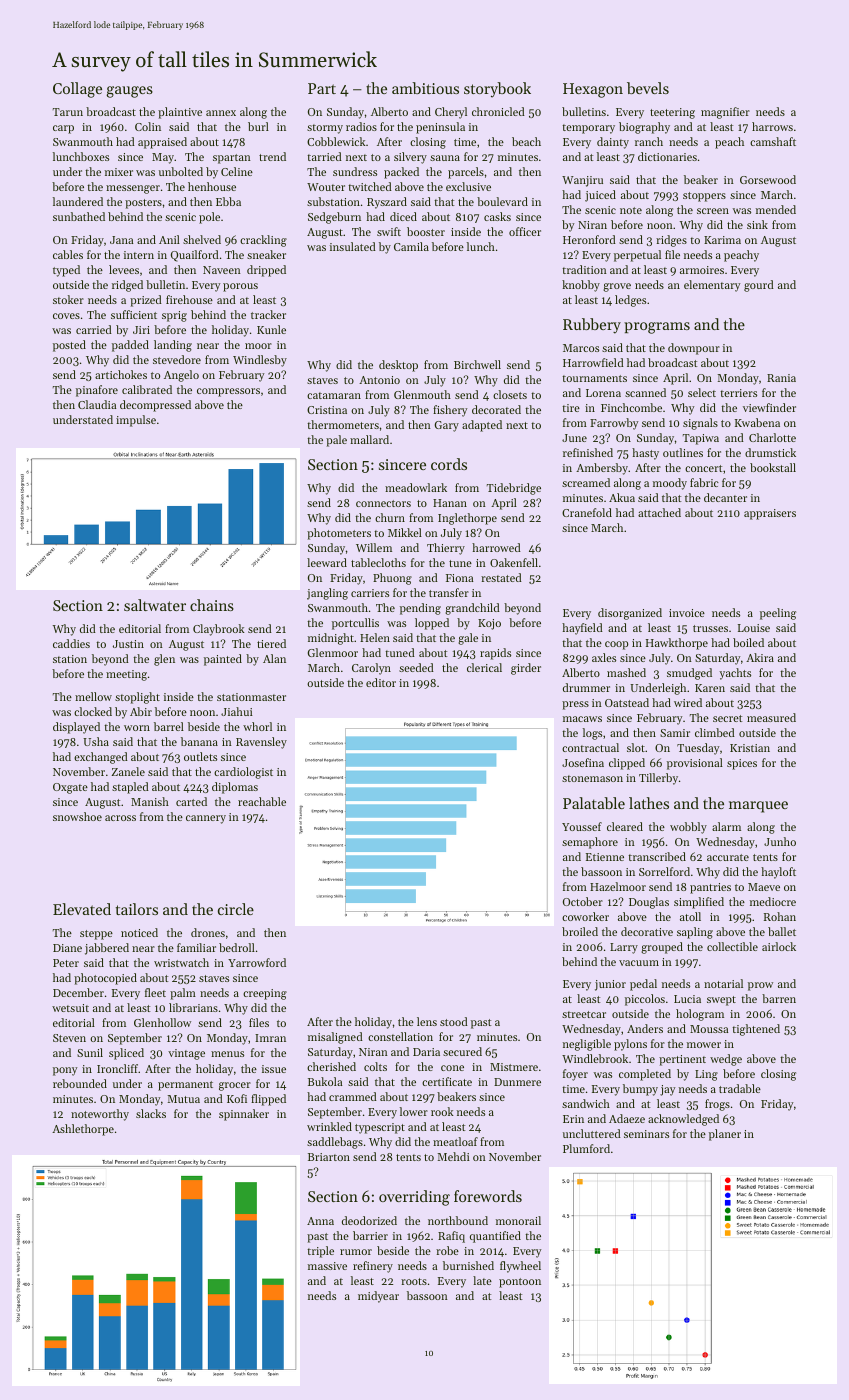 This page has width=849, height=1400. I want to click on Camila, so click(411, 246).
